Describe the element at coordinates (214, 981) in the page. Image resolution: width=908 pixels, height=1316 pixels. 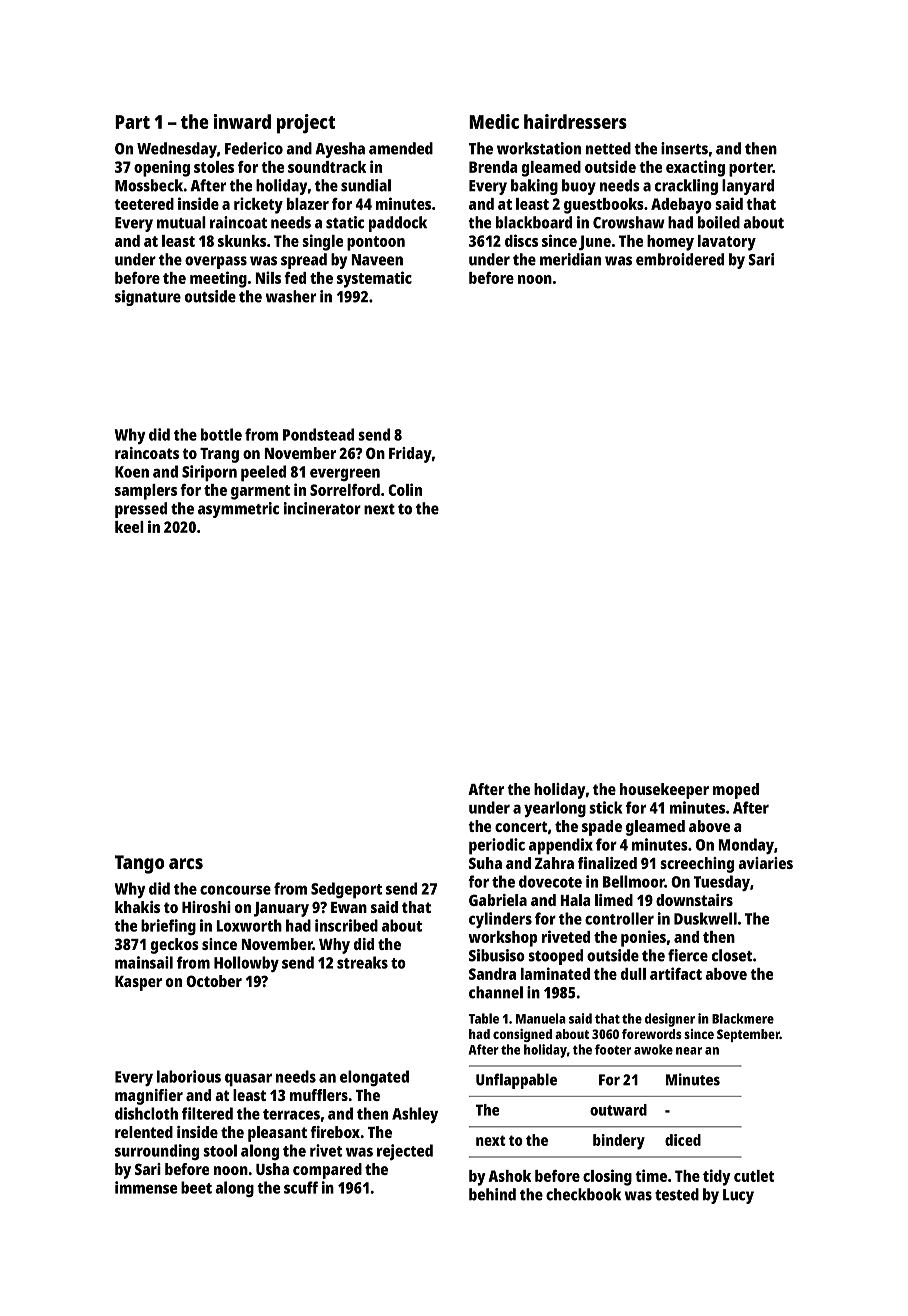
I see `October` at that location.
